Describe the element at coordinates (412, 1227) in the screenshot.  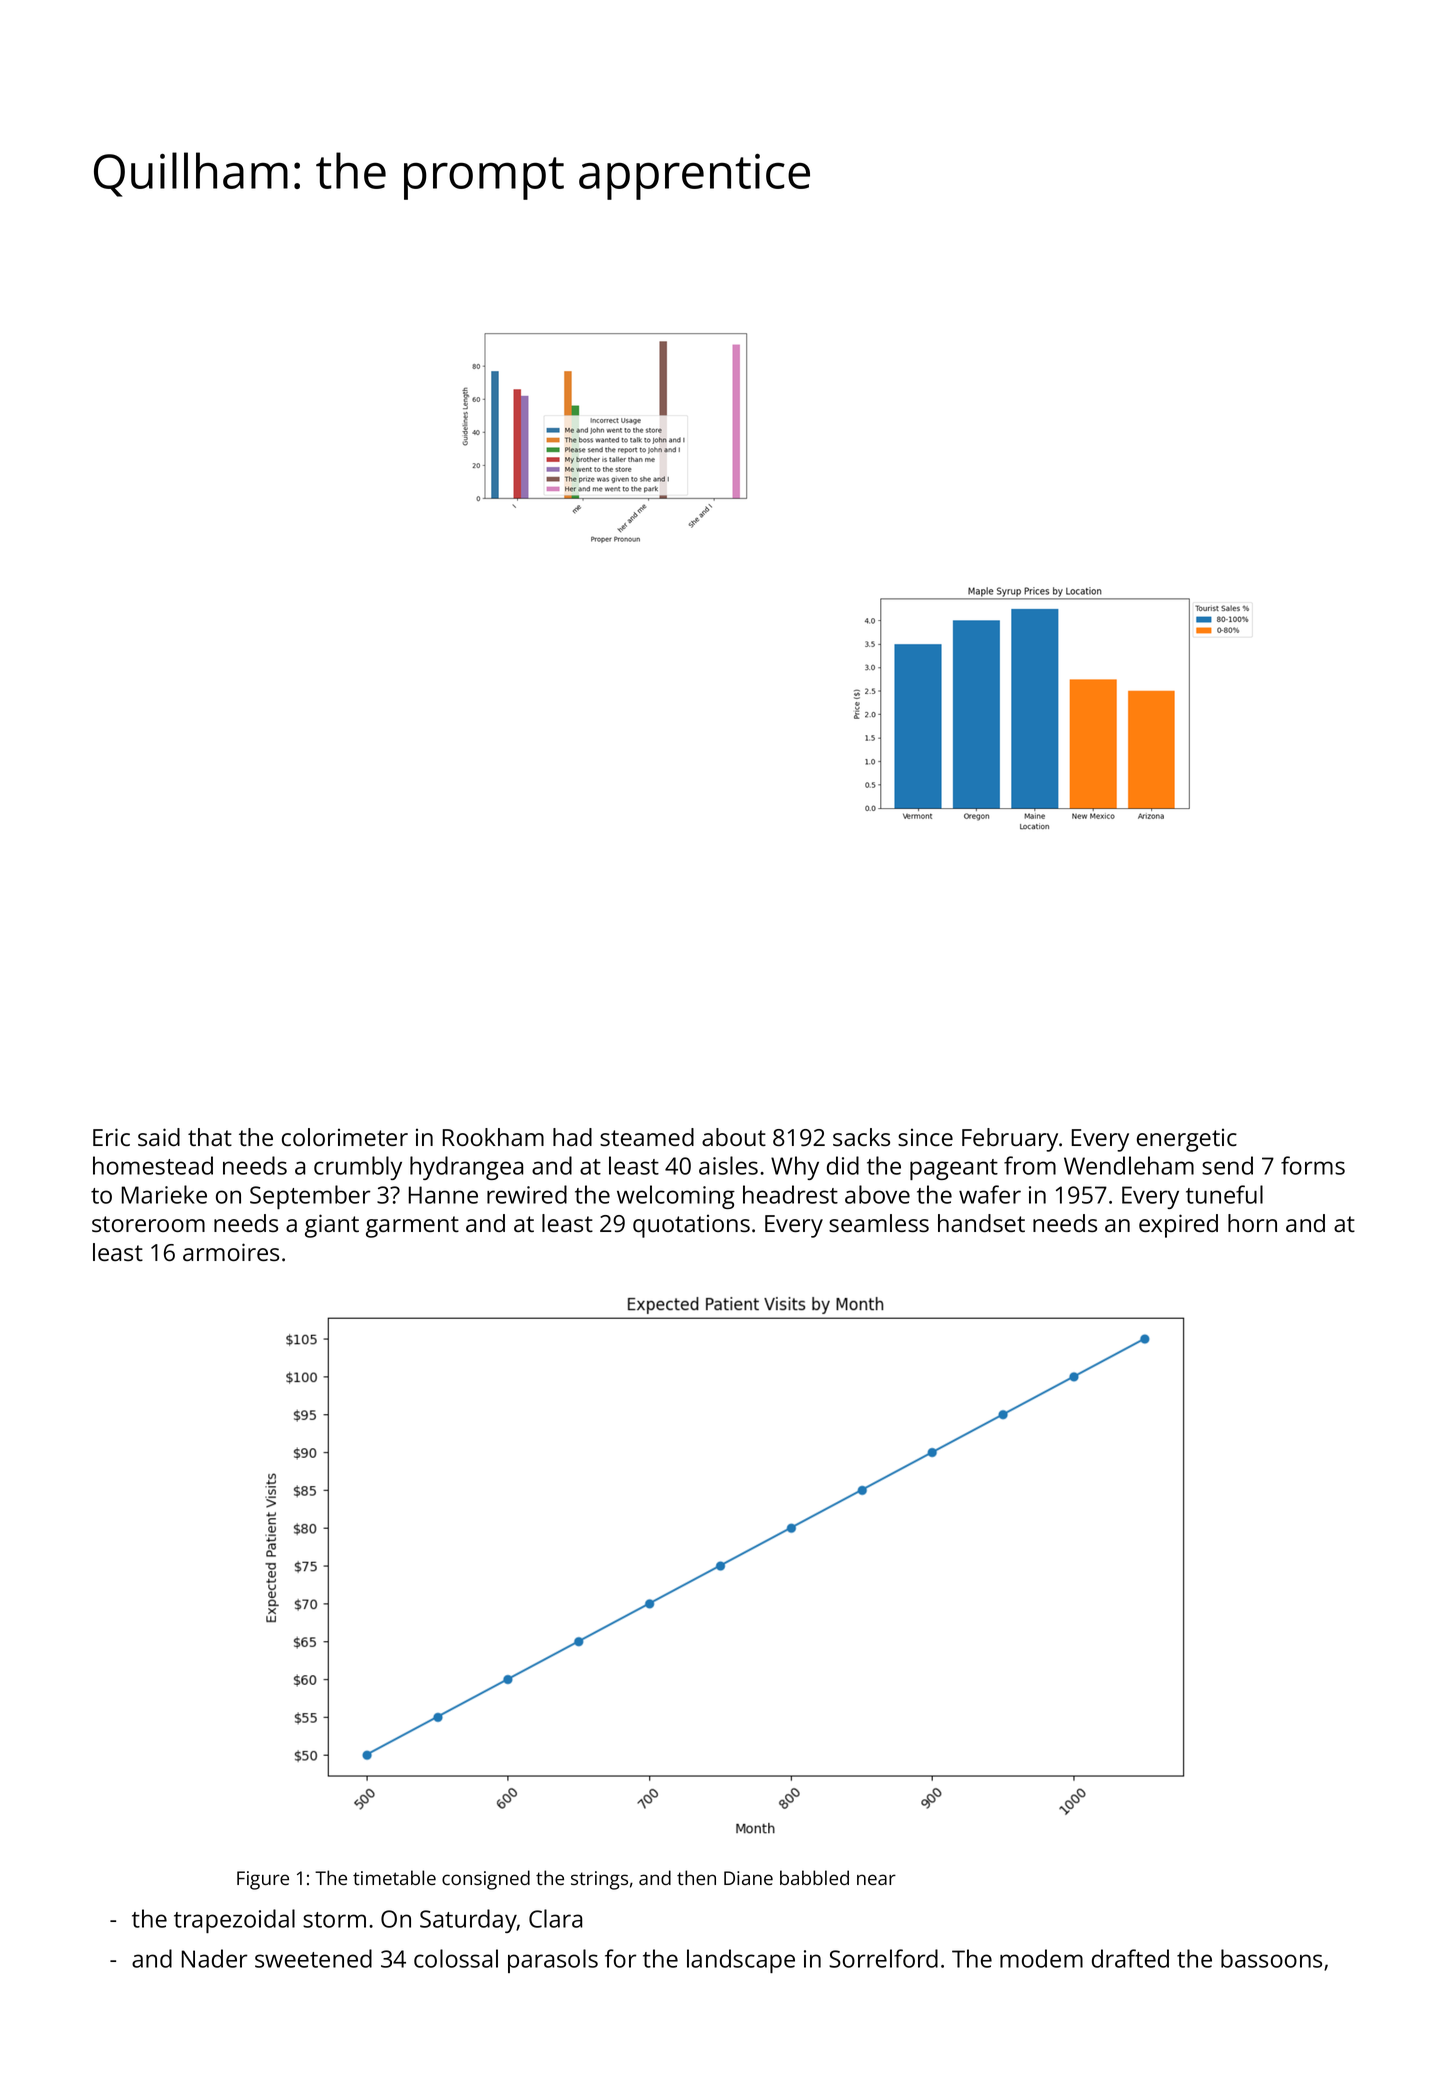
I see `garment` at that location.
